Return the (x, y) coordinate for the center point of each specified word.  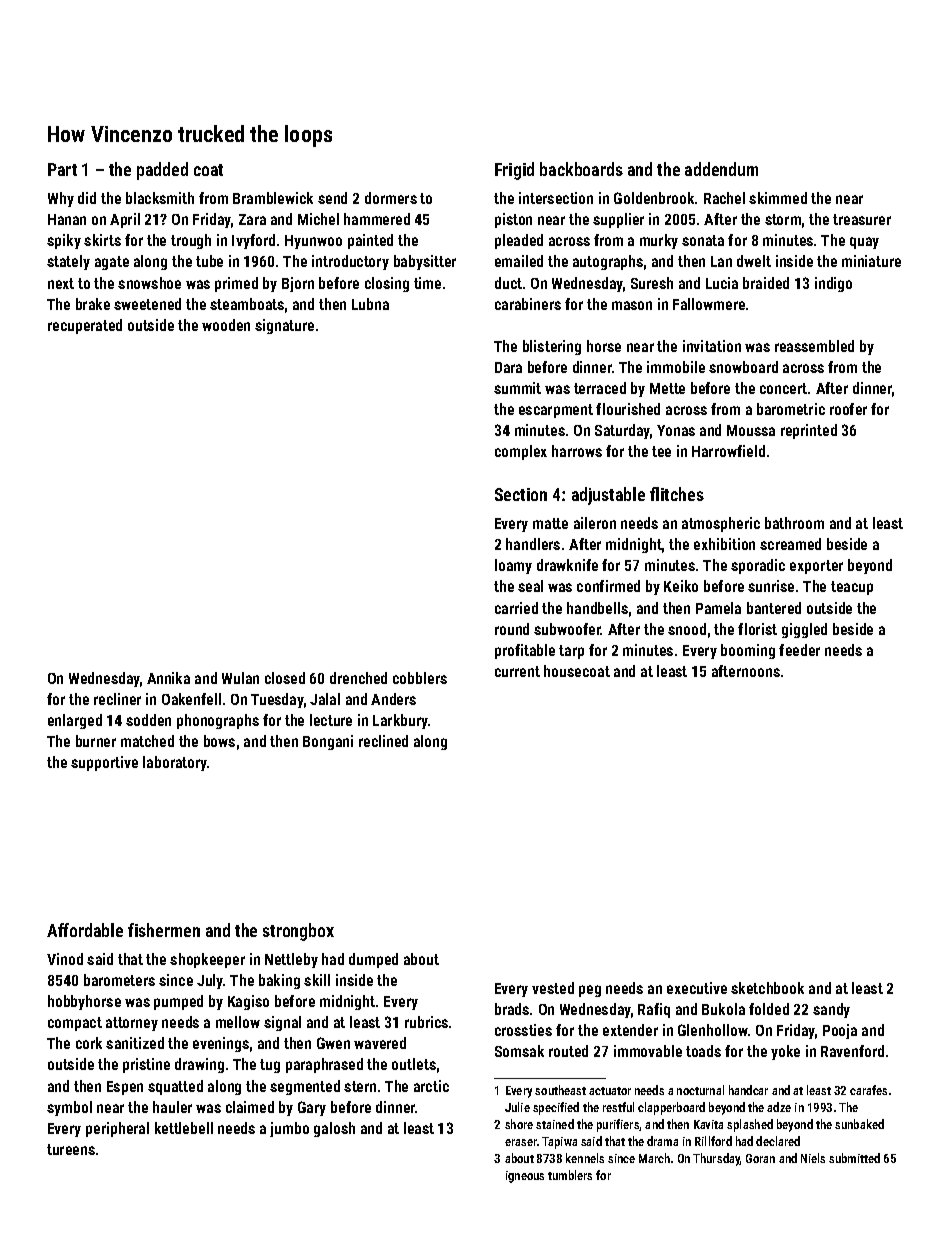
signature (284, 326)
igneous (525, 1177)
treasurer (862, 219)
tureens (71, 1149)
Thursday (716, 1159)
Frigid (514, 171)
